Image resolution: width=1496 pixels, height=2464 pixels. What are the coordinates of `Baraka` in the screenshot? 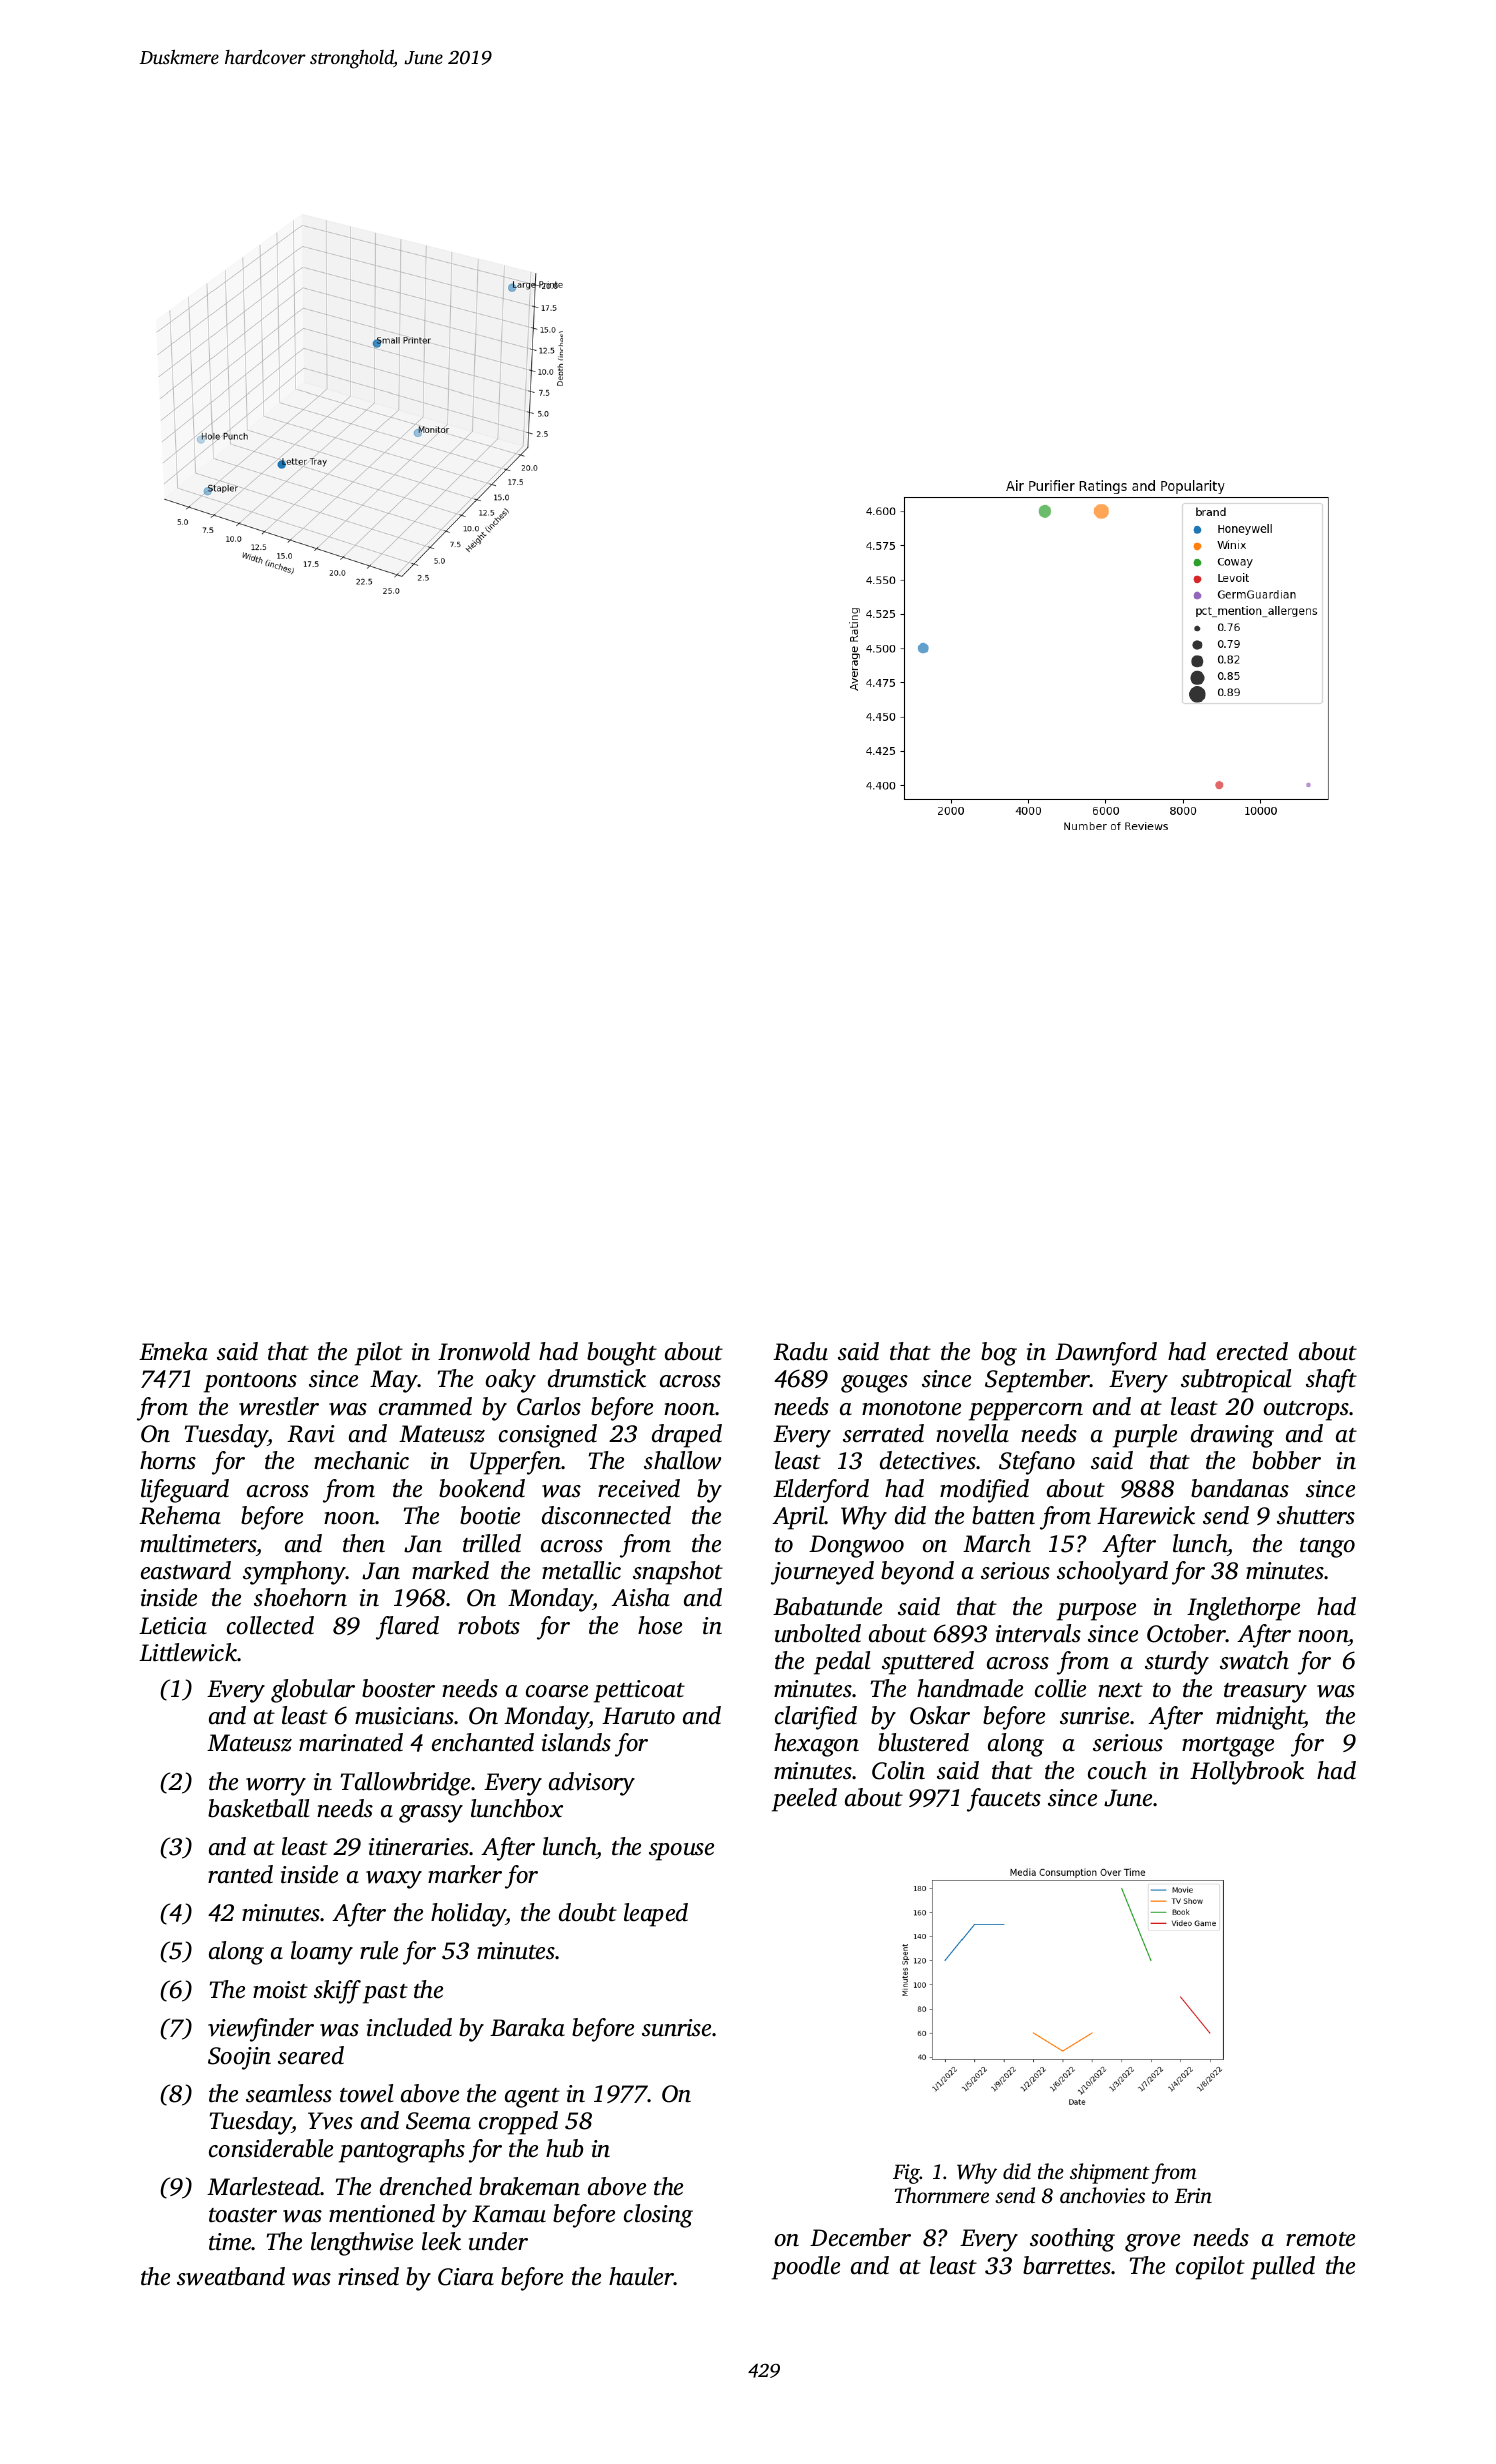 It's located at (527, 2027).
